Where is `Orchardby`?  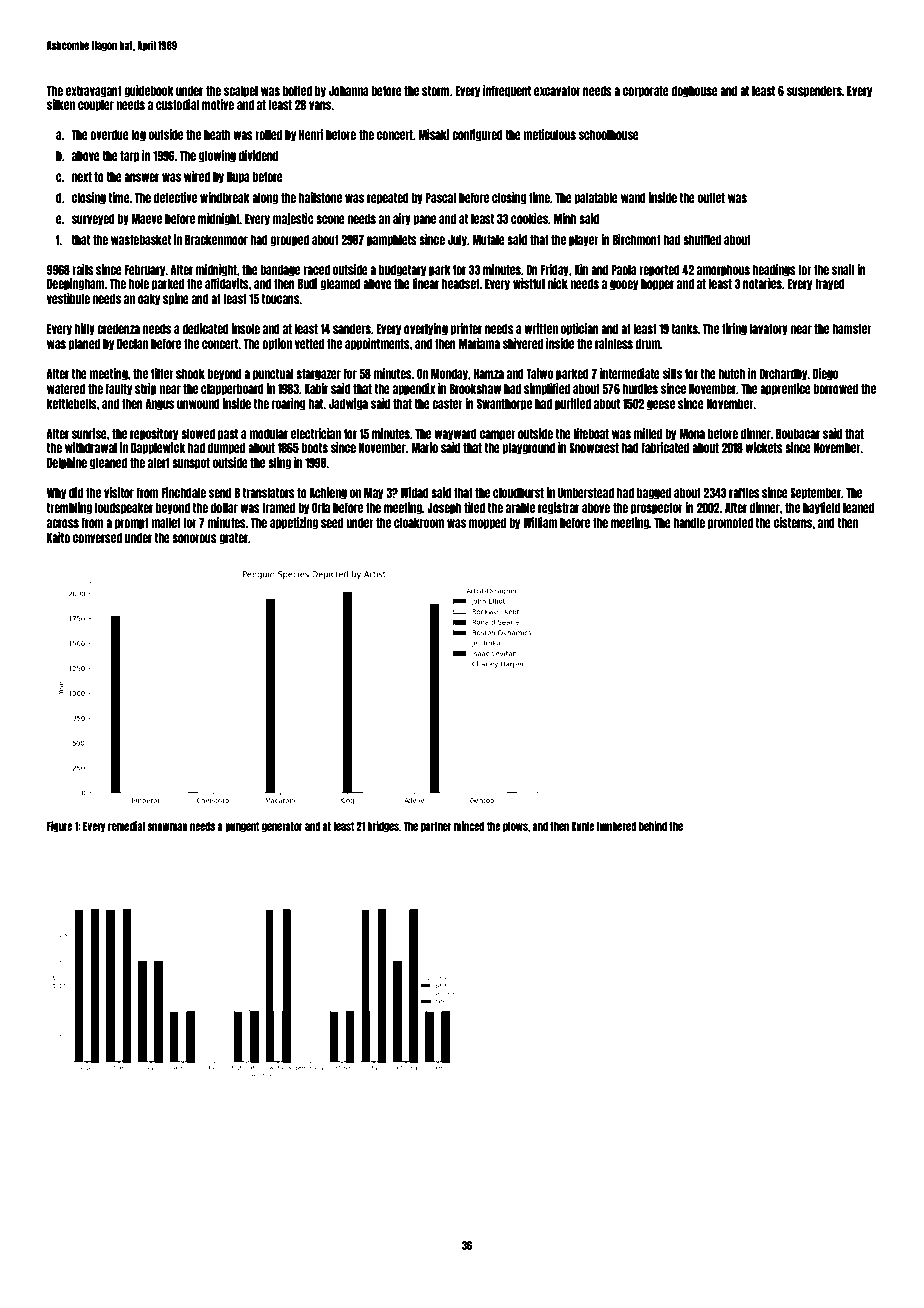 Orchardby is located at coordinates (783, 374).
